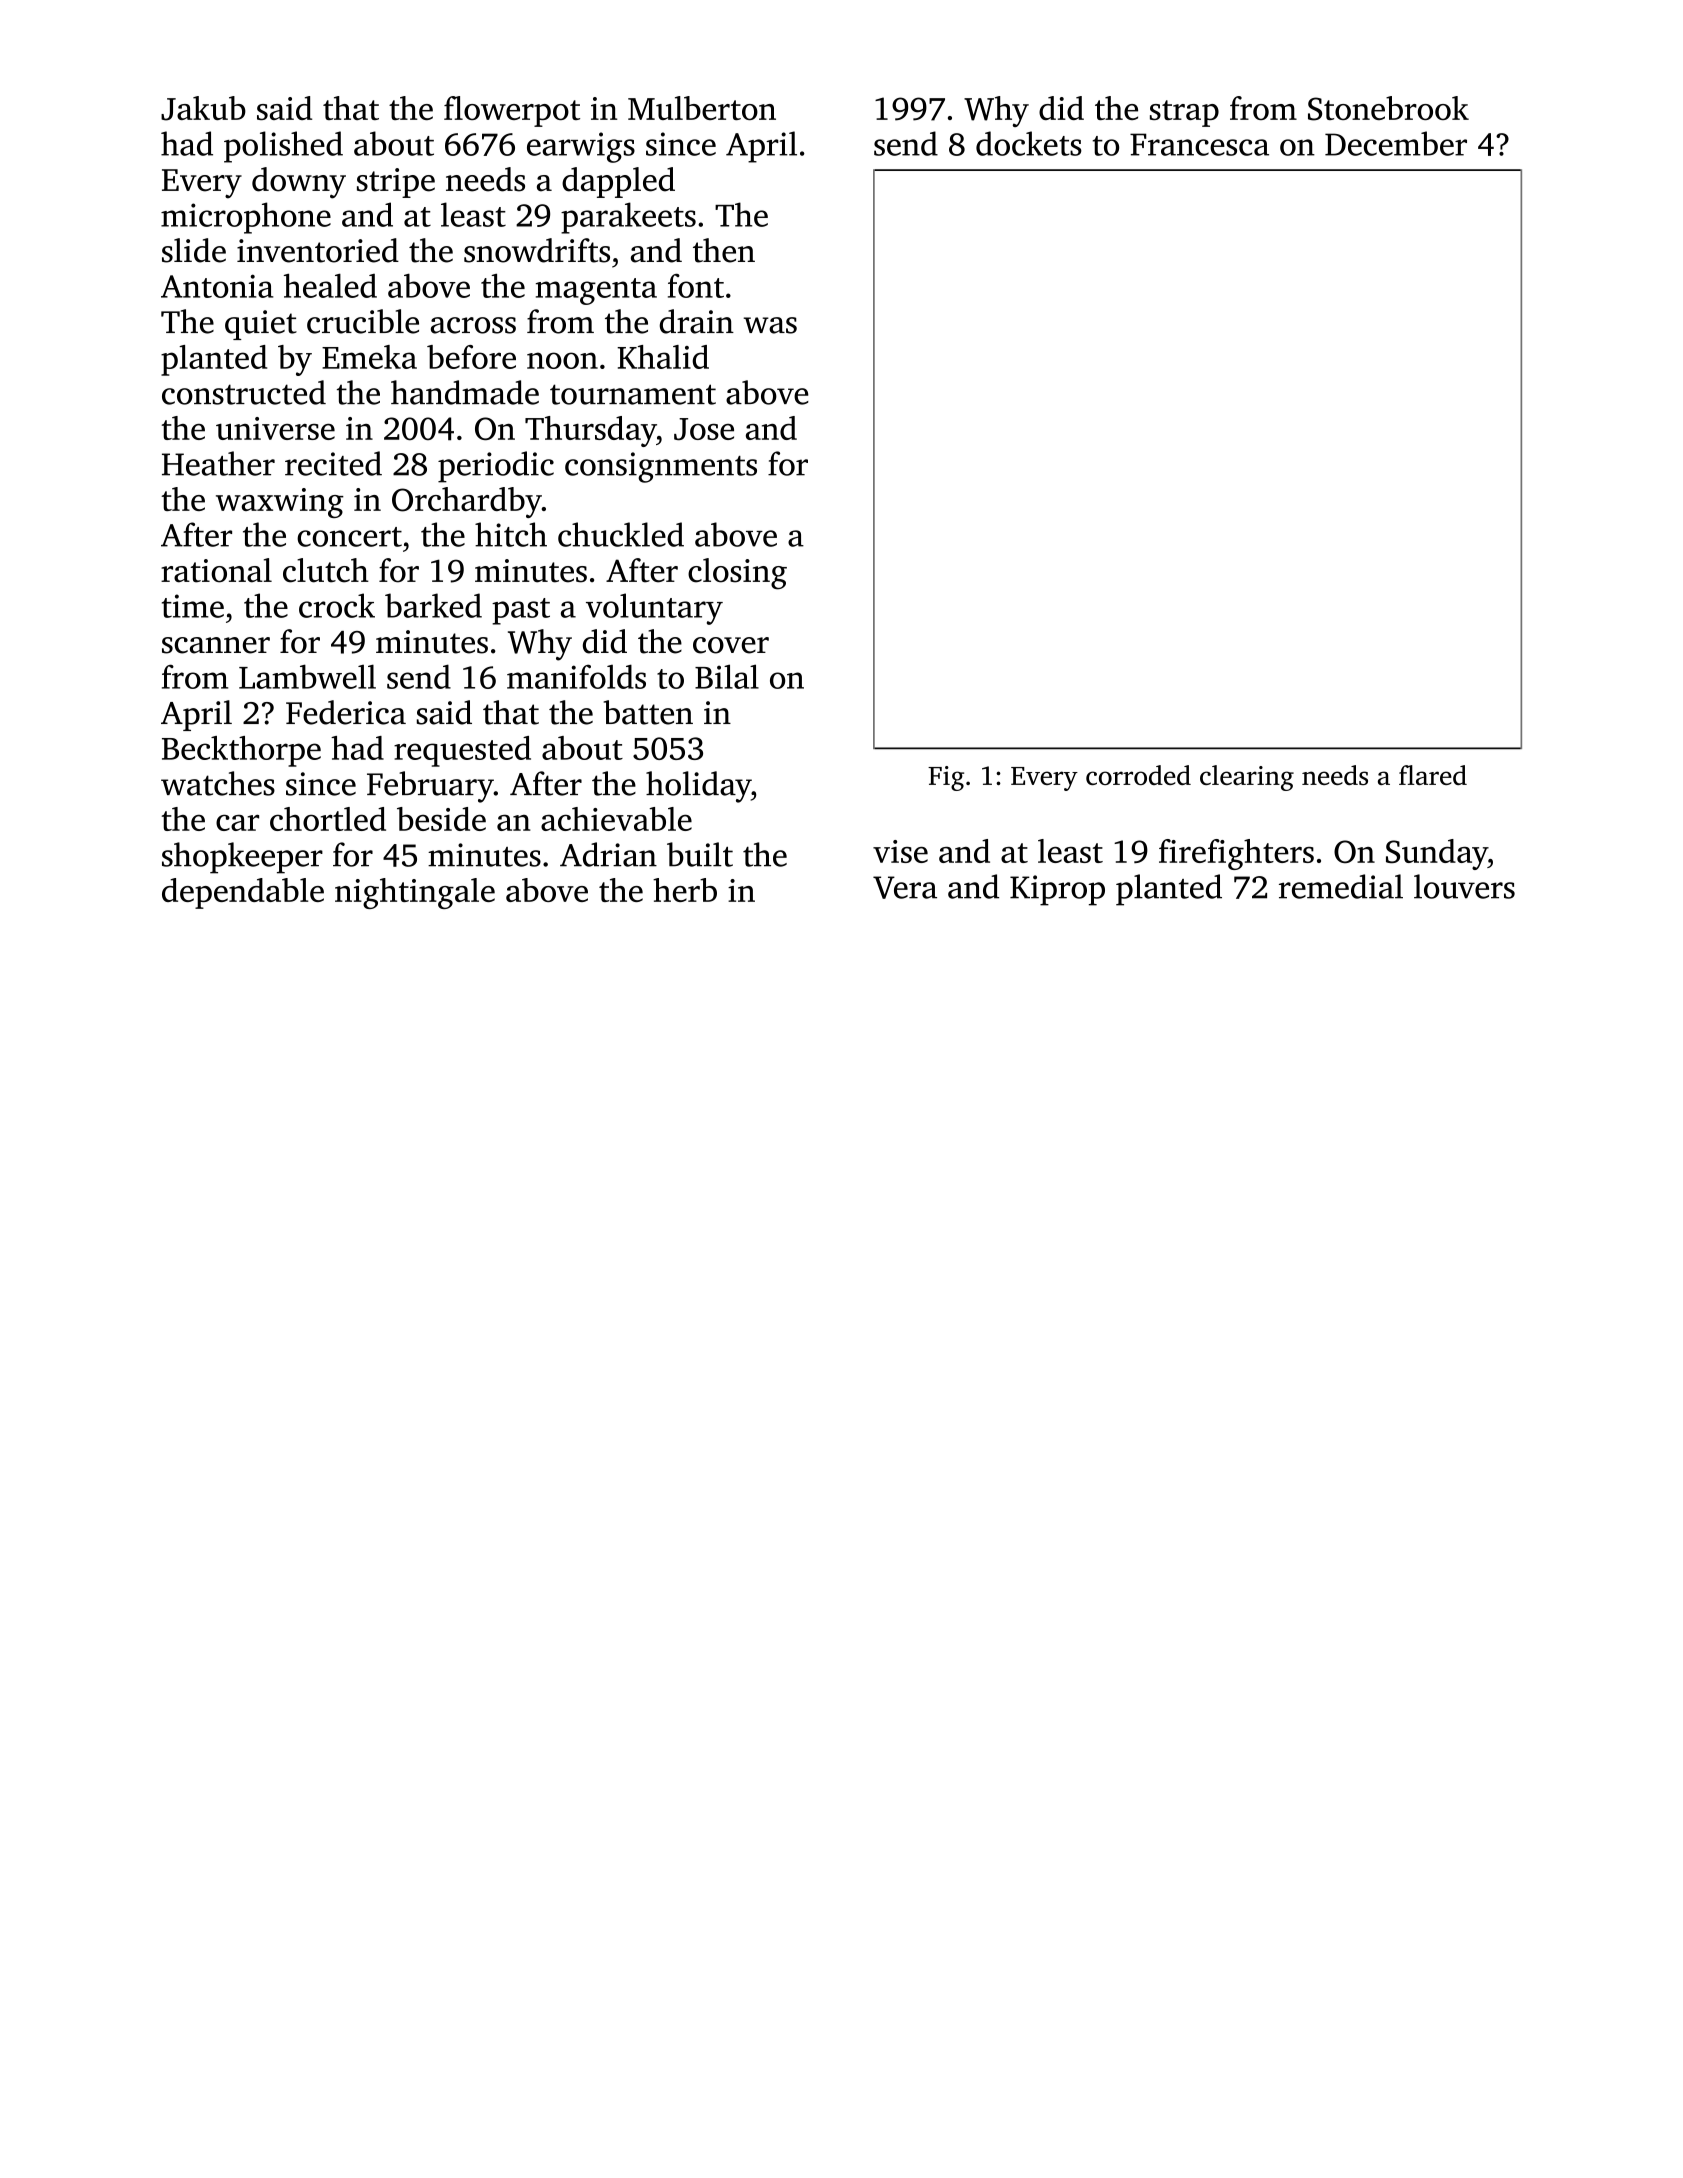  Describe the element at coordinates (441, 819) in the page. I see `beside` at that location.
